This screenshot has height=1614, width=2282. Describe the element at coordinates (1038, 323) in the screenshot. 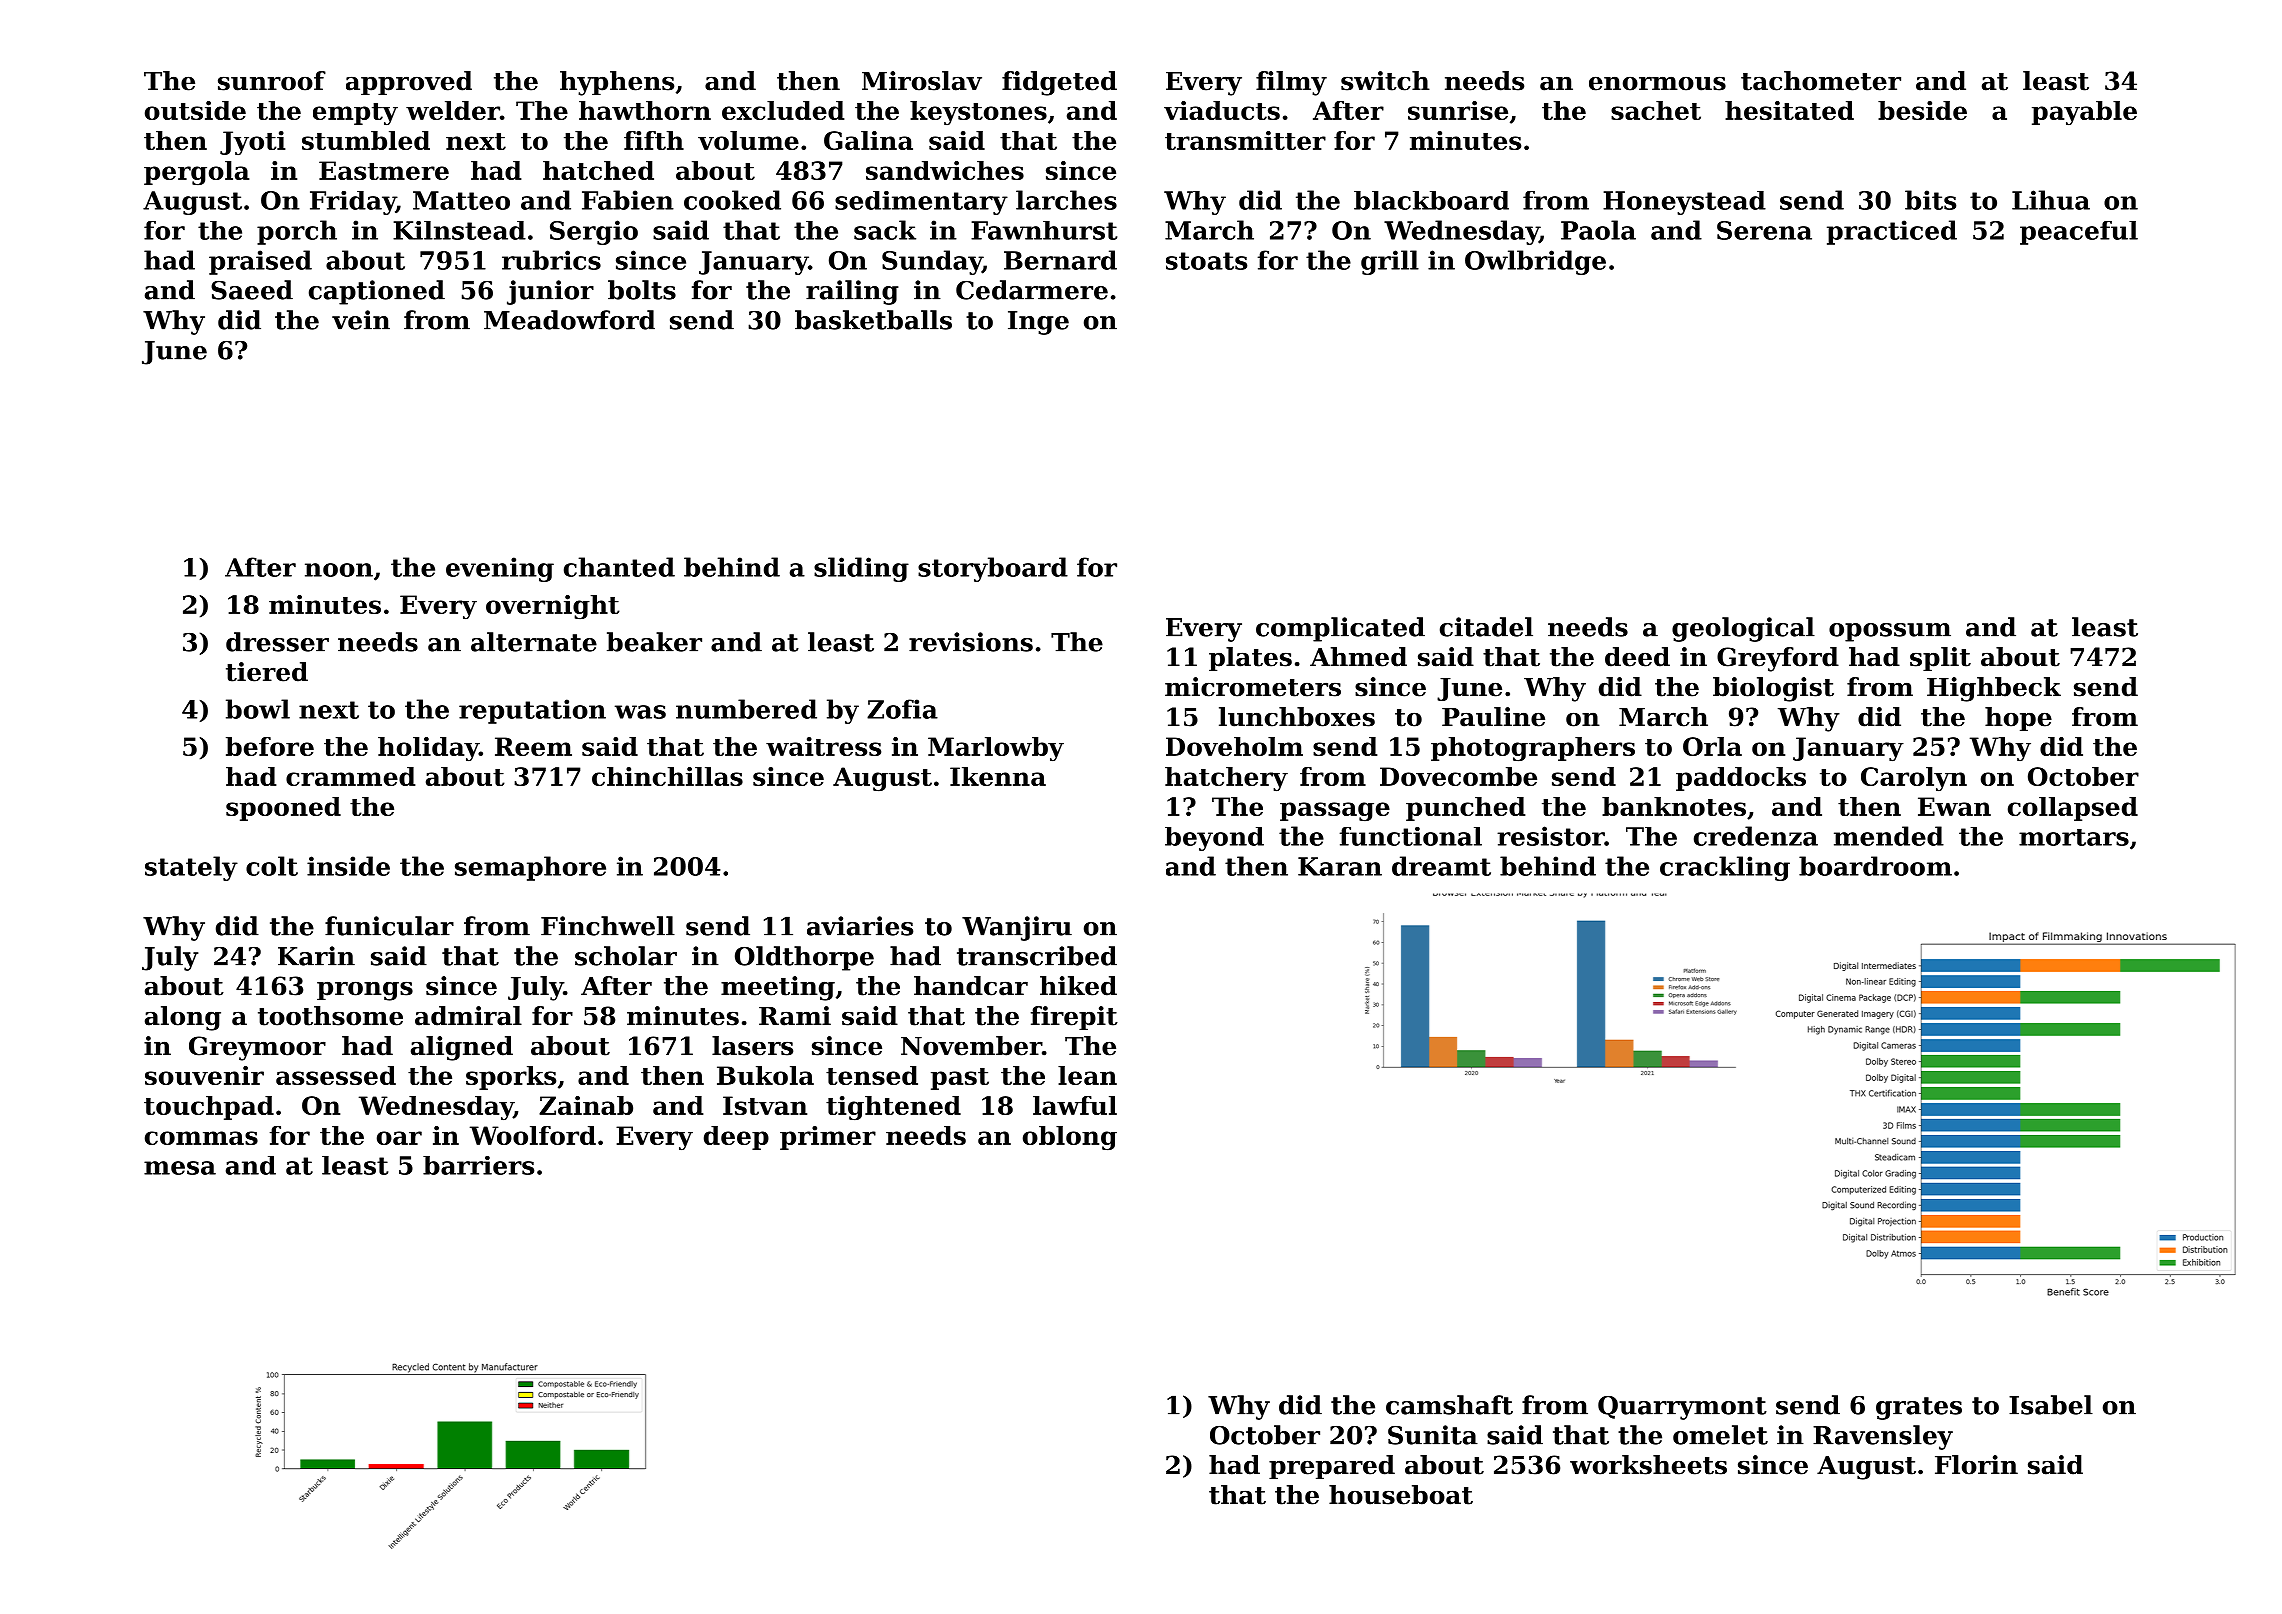

I see `Inge` at that location.
